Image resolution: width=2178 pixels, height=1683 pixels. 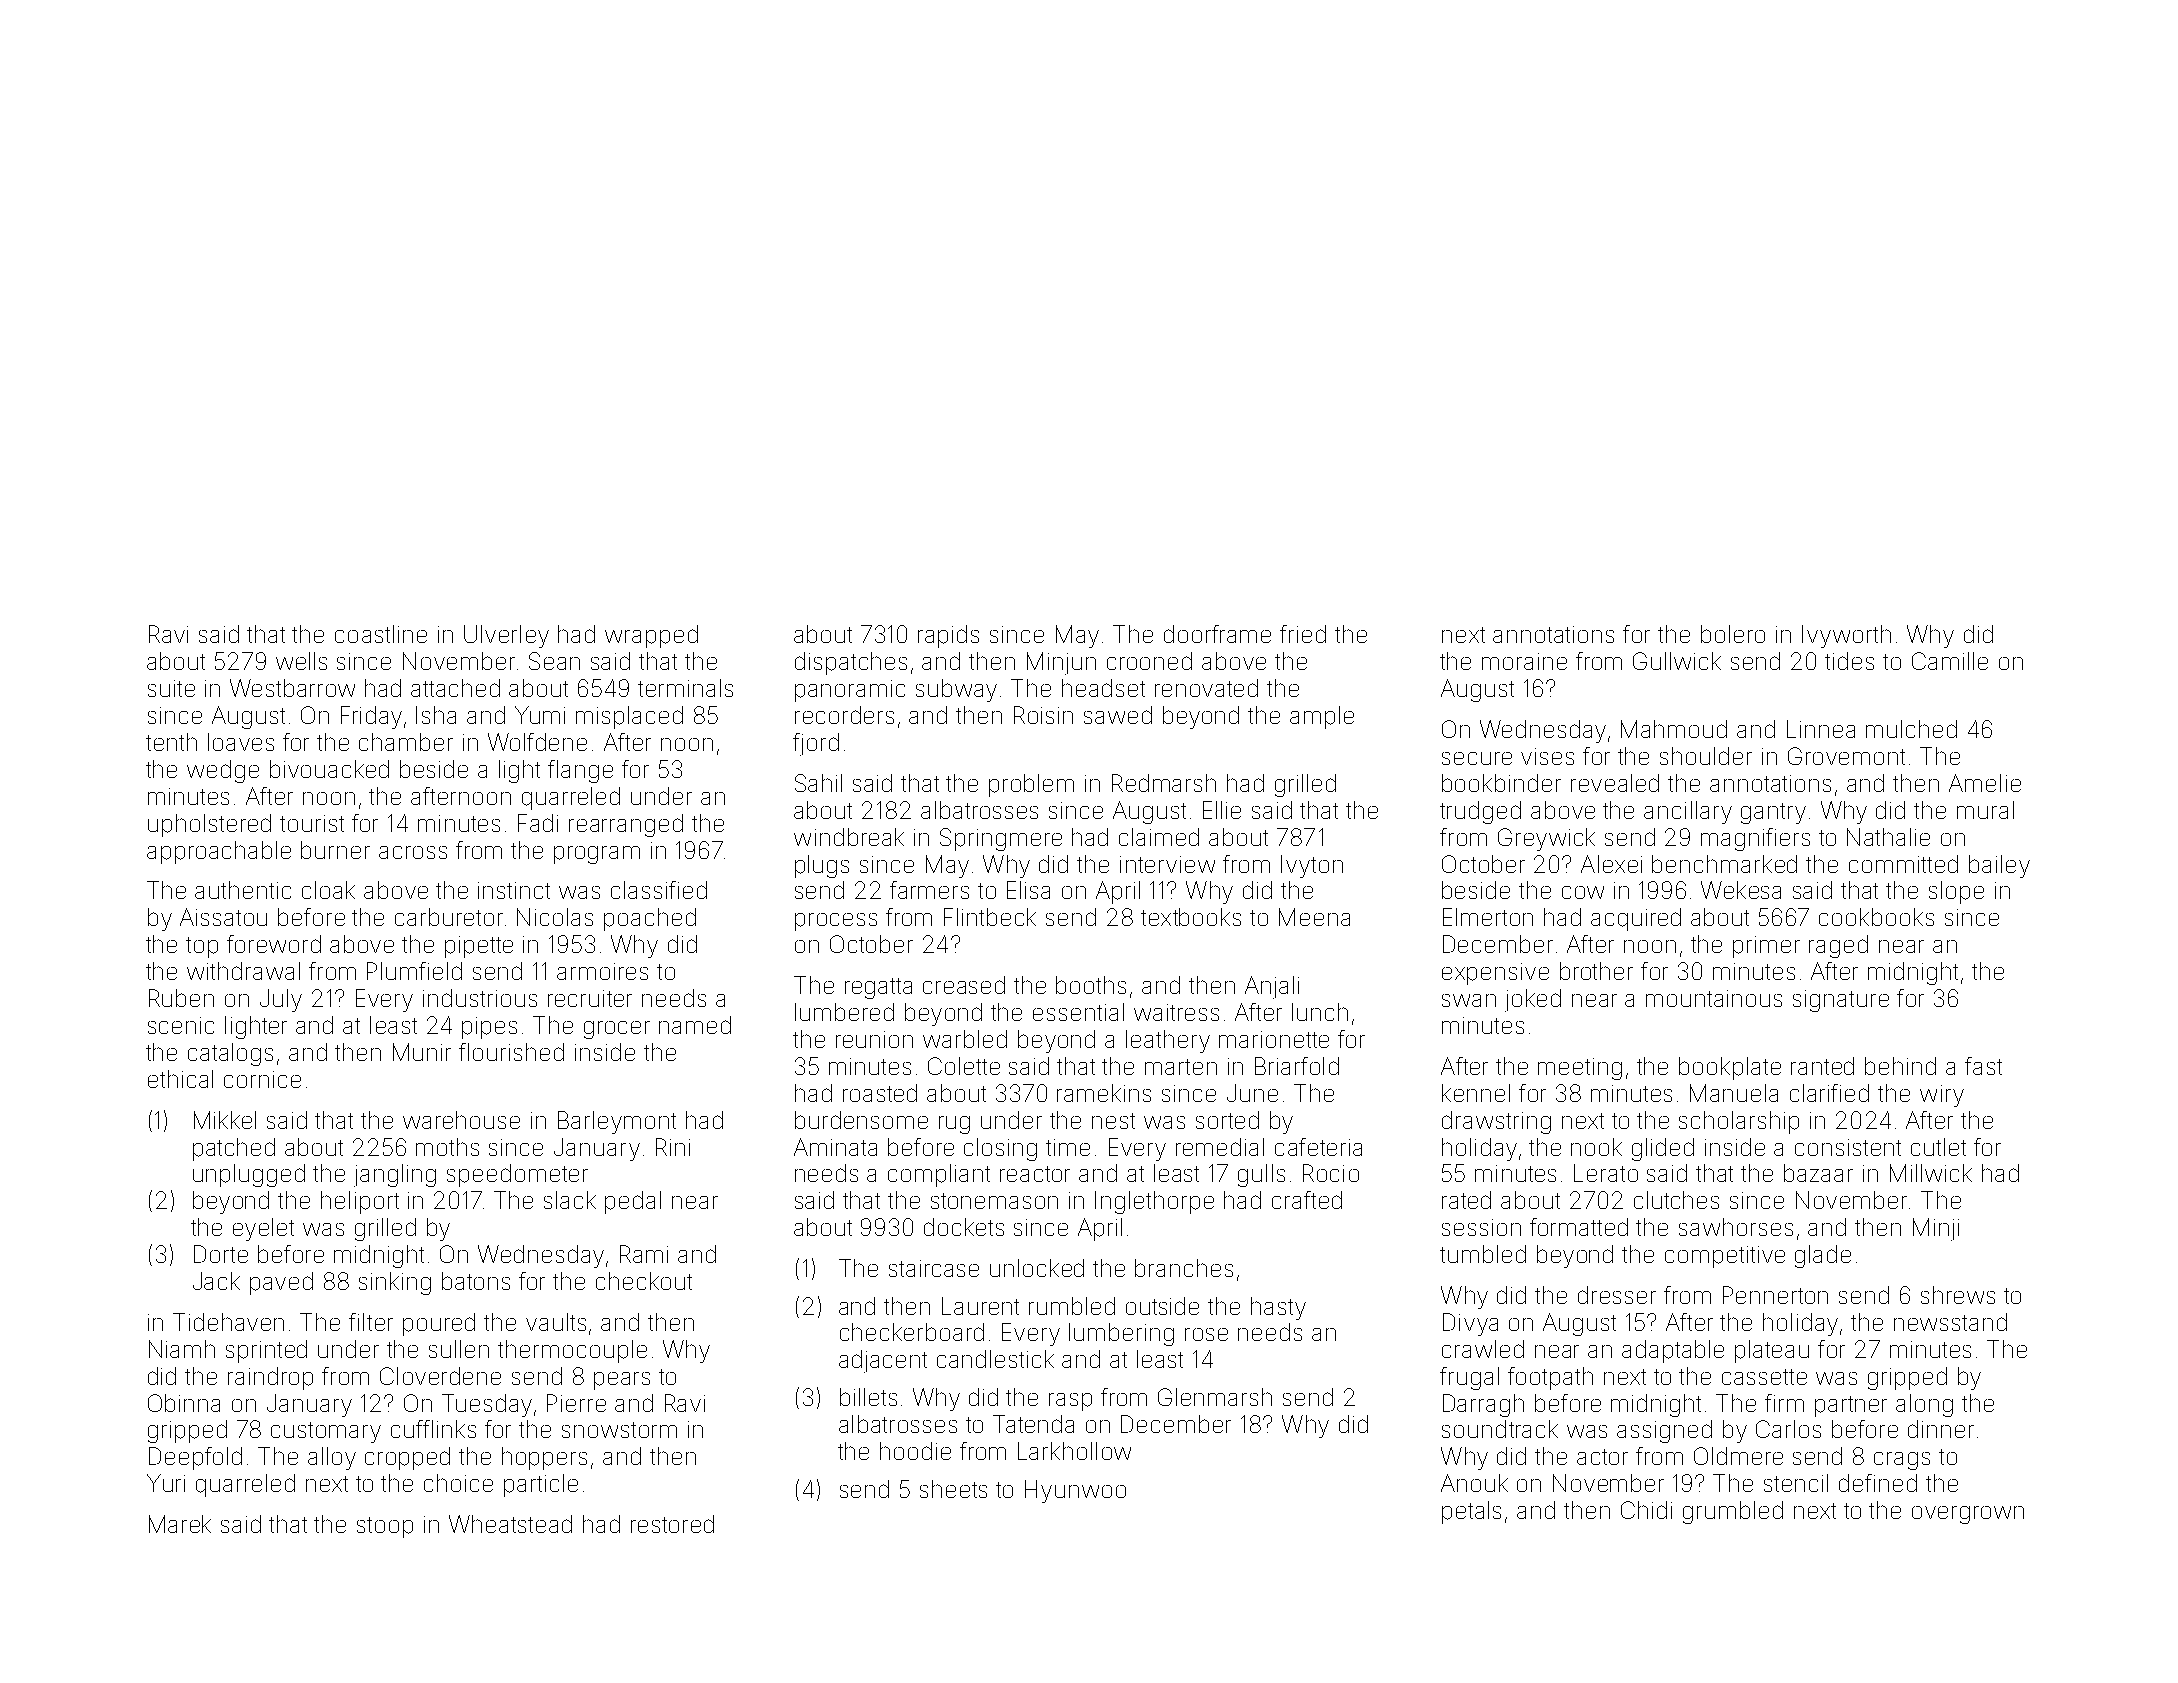 What do you see at coordinates (381, 634) in the screenshot?
I see `coastline` at bounding box center [381, 634].
